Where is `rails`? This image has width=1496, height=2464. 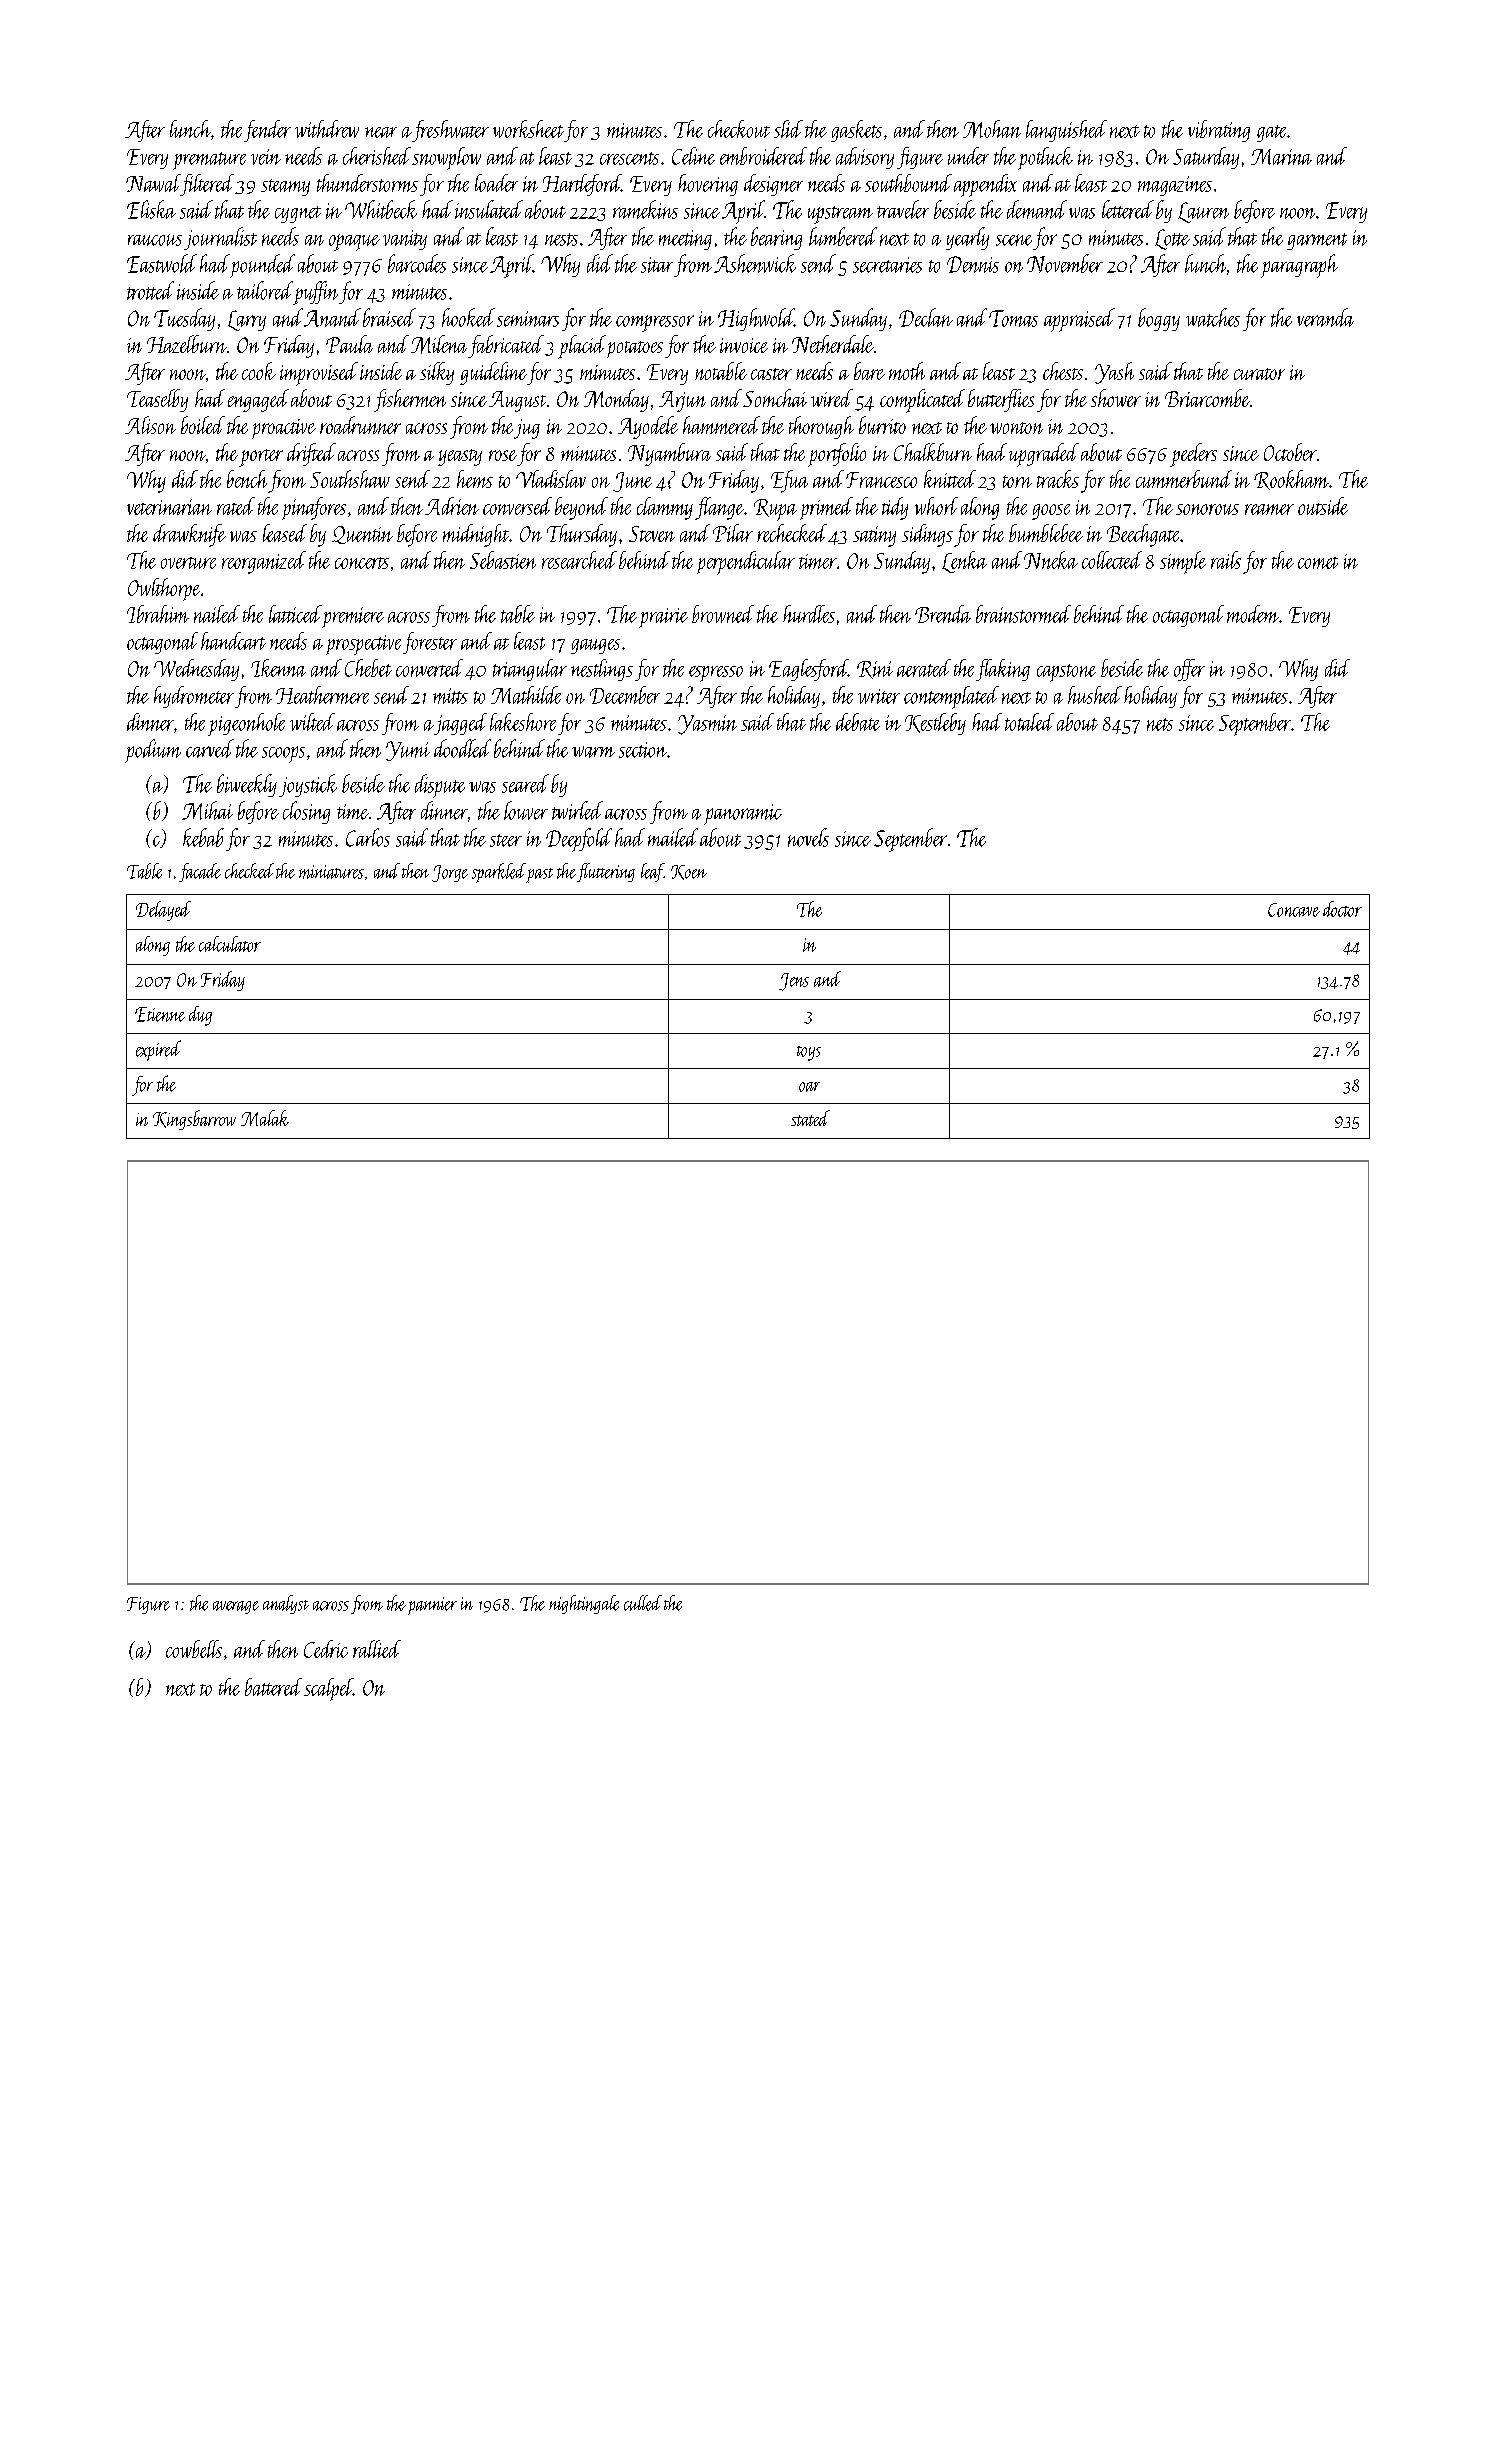
rails is located at coordinates (1226, 560).
